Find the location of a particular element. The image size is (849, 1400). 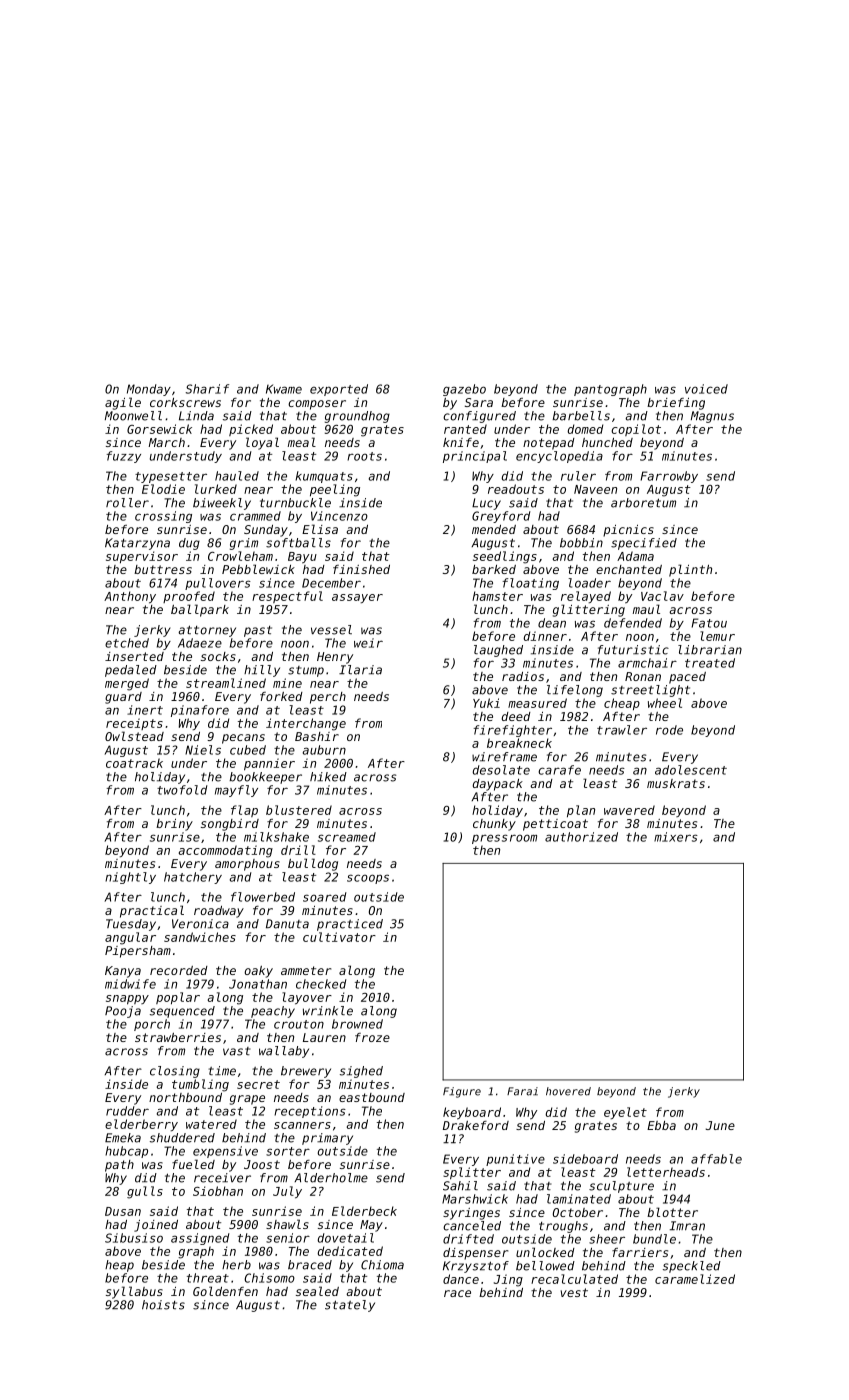

Vincenzo is located at coordinates (339, 516).
